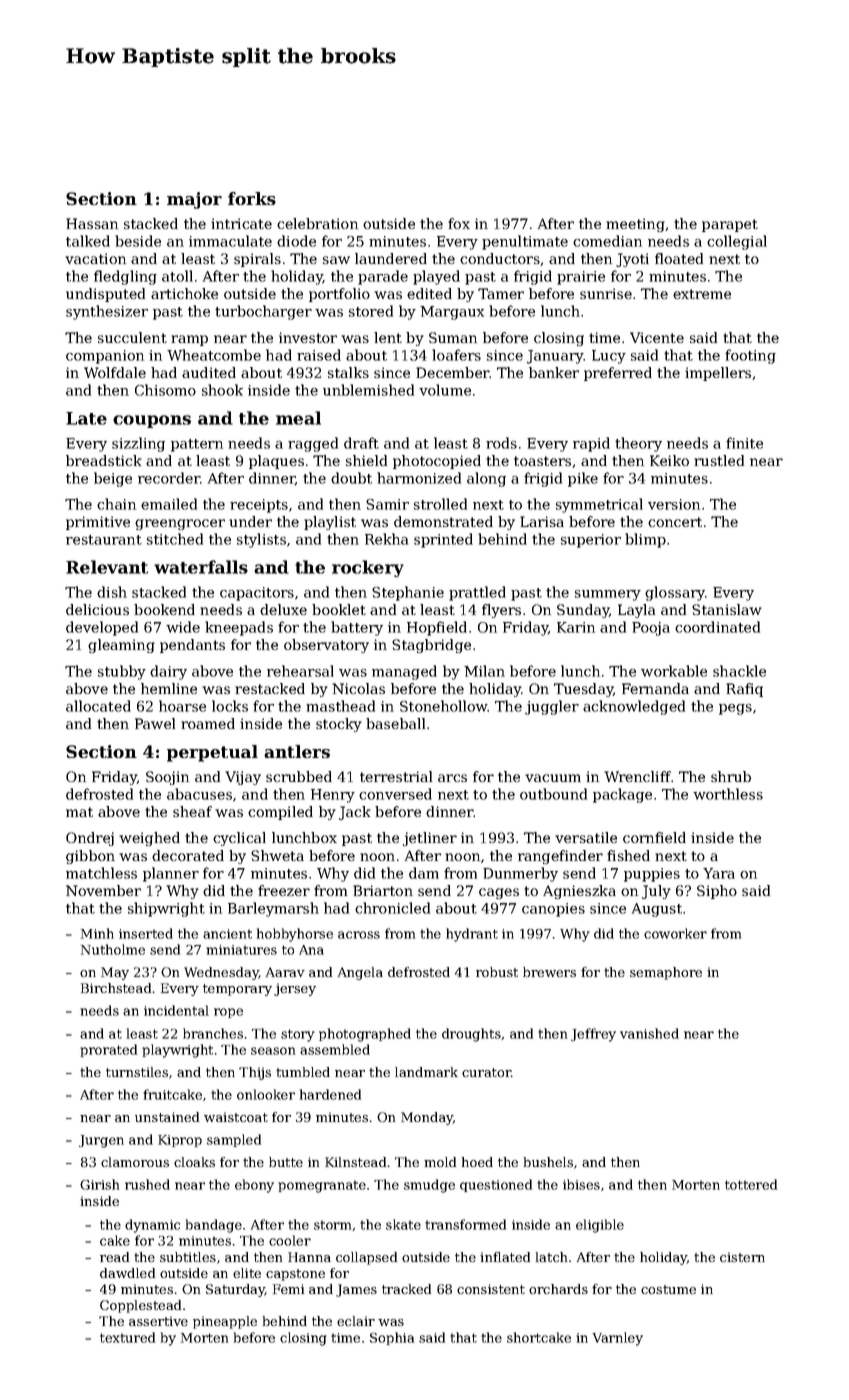 Image resolution: width=849 pixels, height=1400 pixels. What do you see at coordinates (635, 225) in the image?
I see `meeting` at bounding box center [635, 225].
